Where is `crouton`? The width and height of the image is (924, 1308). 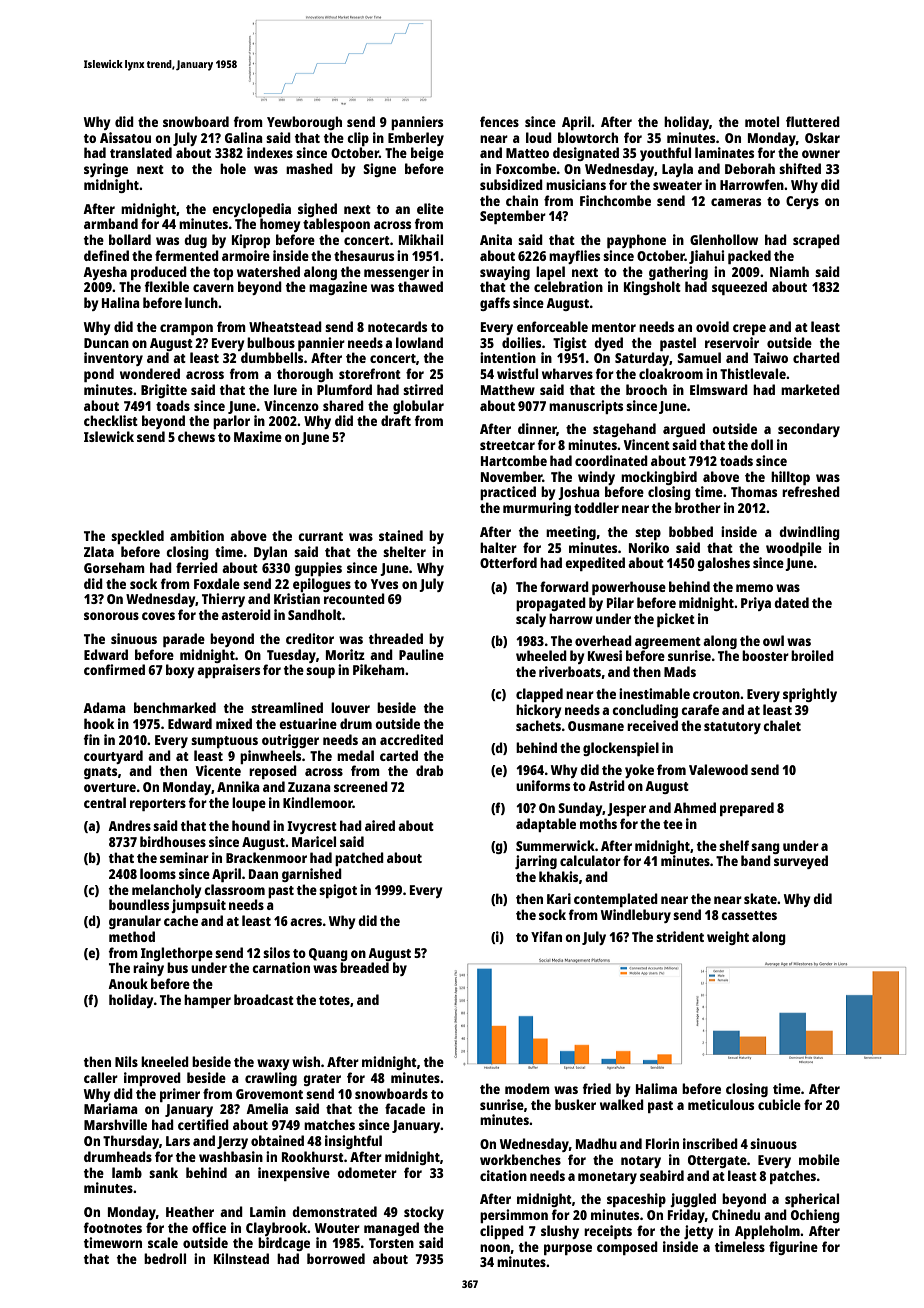 crouton is located at coordinates (716, 694).
